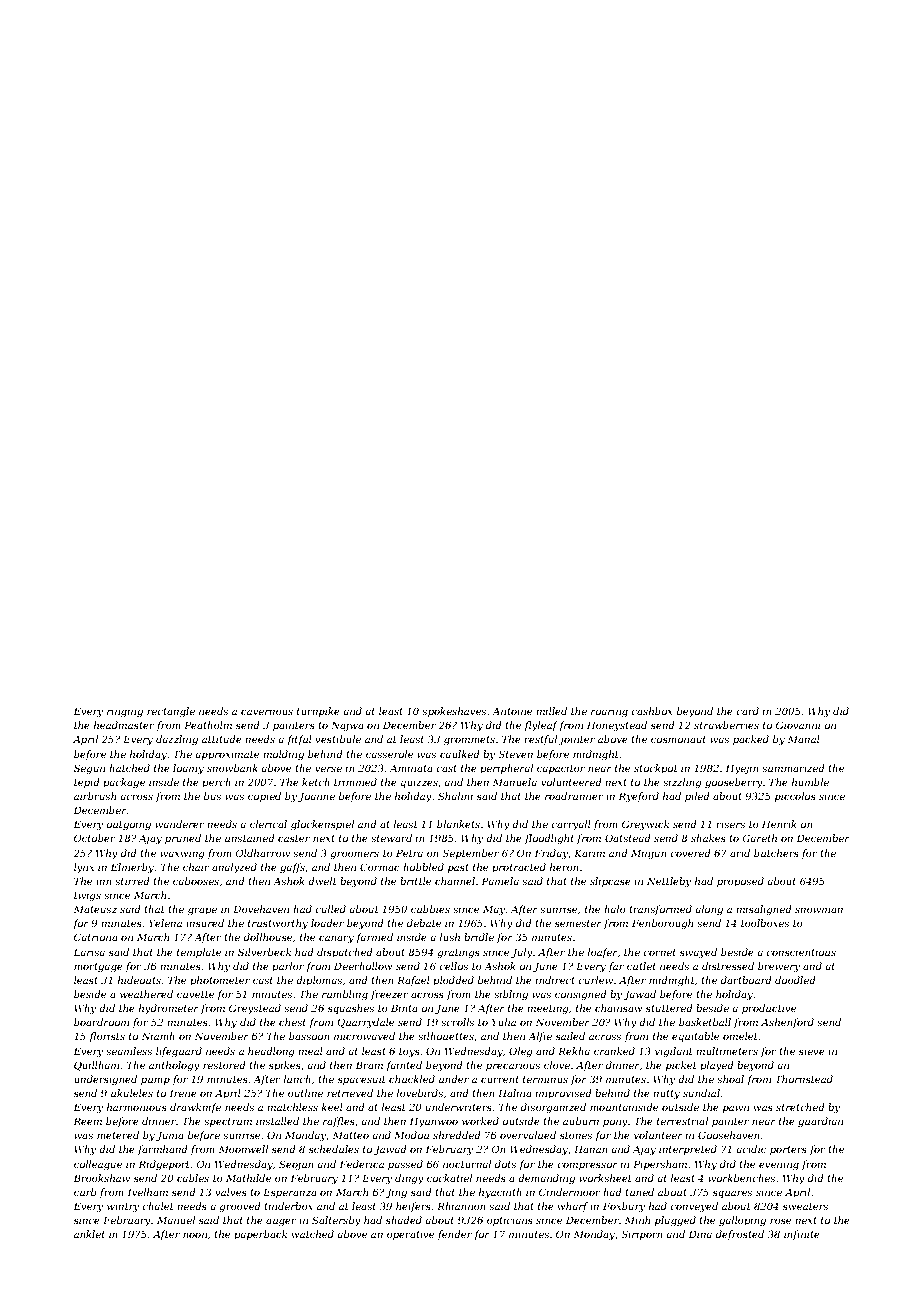 Image resolution: width=924 pixels, height=1308 pixels. What do you see at coordinates (469, 740) in the screenshot?
I see `grommets` at bounding box center [469, 740].
